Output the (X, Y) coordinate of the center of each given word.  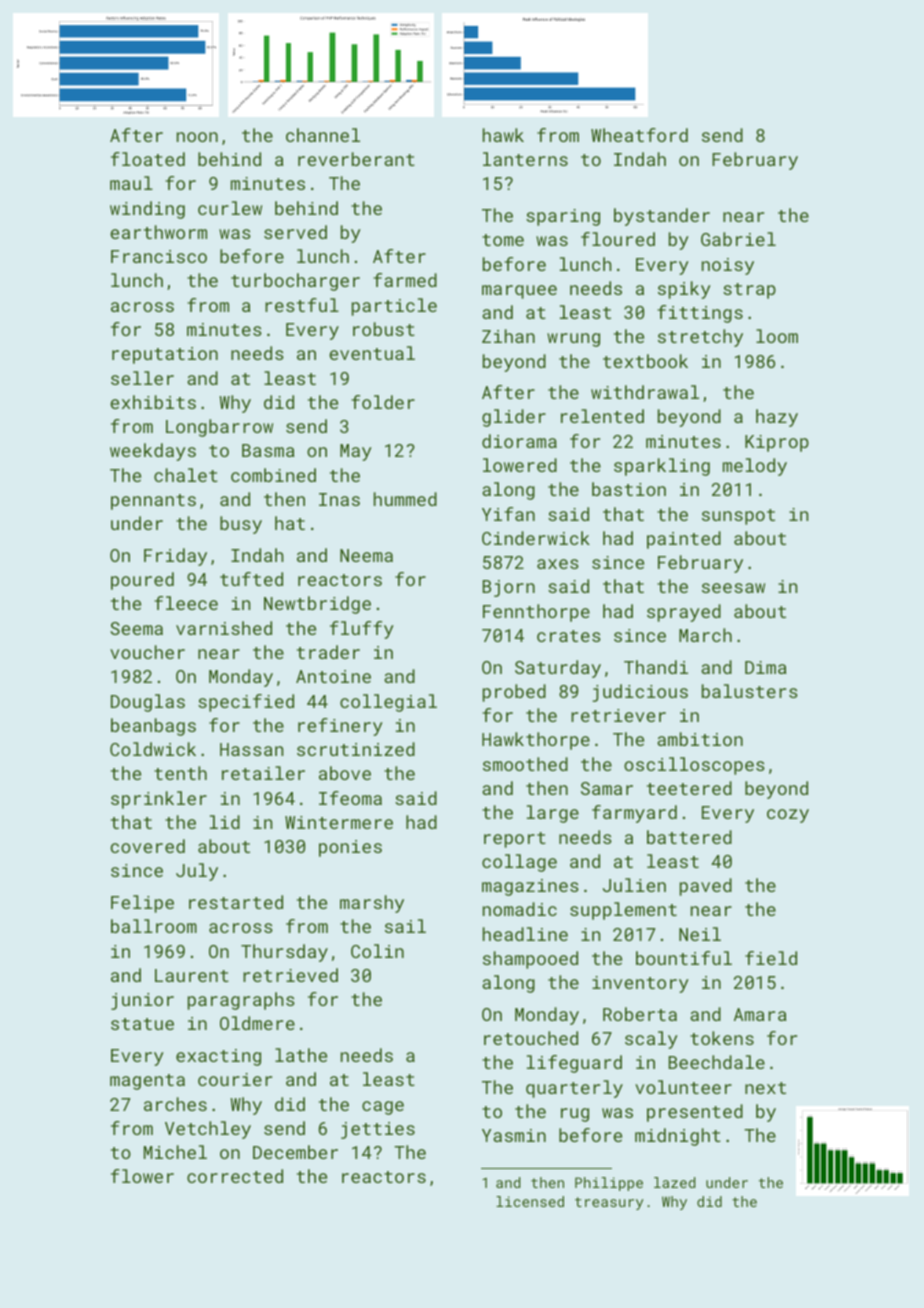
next (765, 1088)
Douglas (148, 703)
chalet (186, 475)
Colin (377, 951)
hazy (777, 418)
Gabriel (738, 239)
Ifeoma (350, 798)
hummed (405, 499)
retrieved (290, 975)
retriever (618, 715)
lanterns (525, 159)
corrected (235, 1176)
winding (147, 210)
